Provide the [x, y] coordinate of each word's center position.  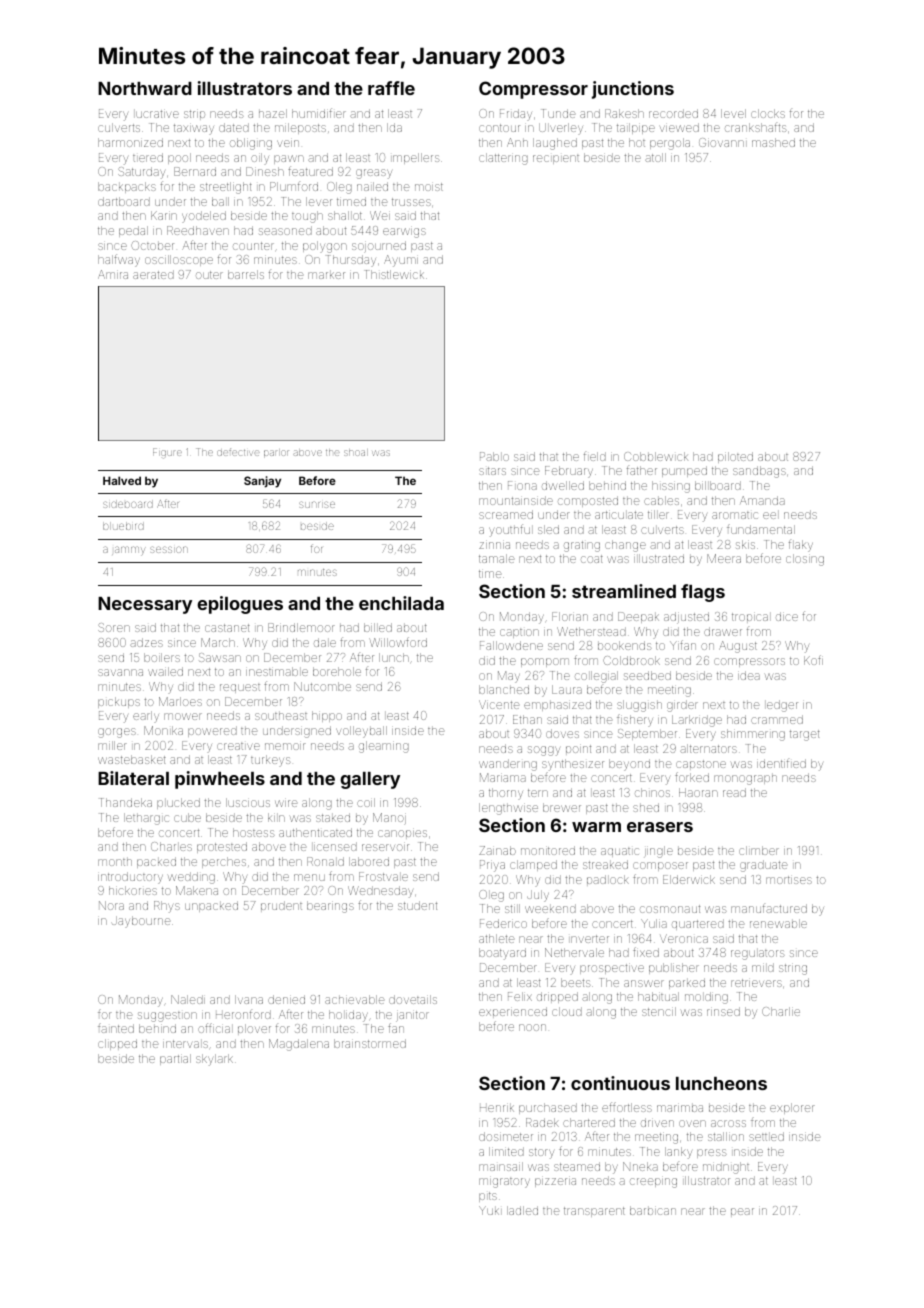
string [793, 969]
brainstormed [370, 1043]
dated [234, 127]
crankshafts [756, 127]
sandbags [759, 472]
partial [175, 1059]
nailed [372, 186]
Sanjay [262, 482]
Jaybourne [141, 922]
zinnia [494, 545]
